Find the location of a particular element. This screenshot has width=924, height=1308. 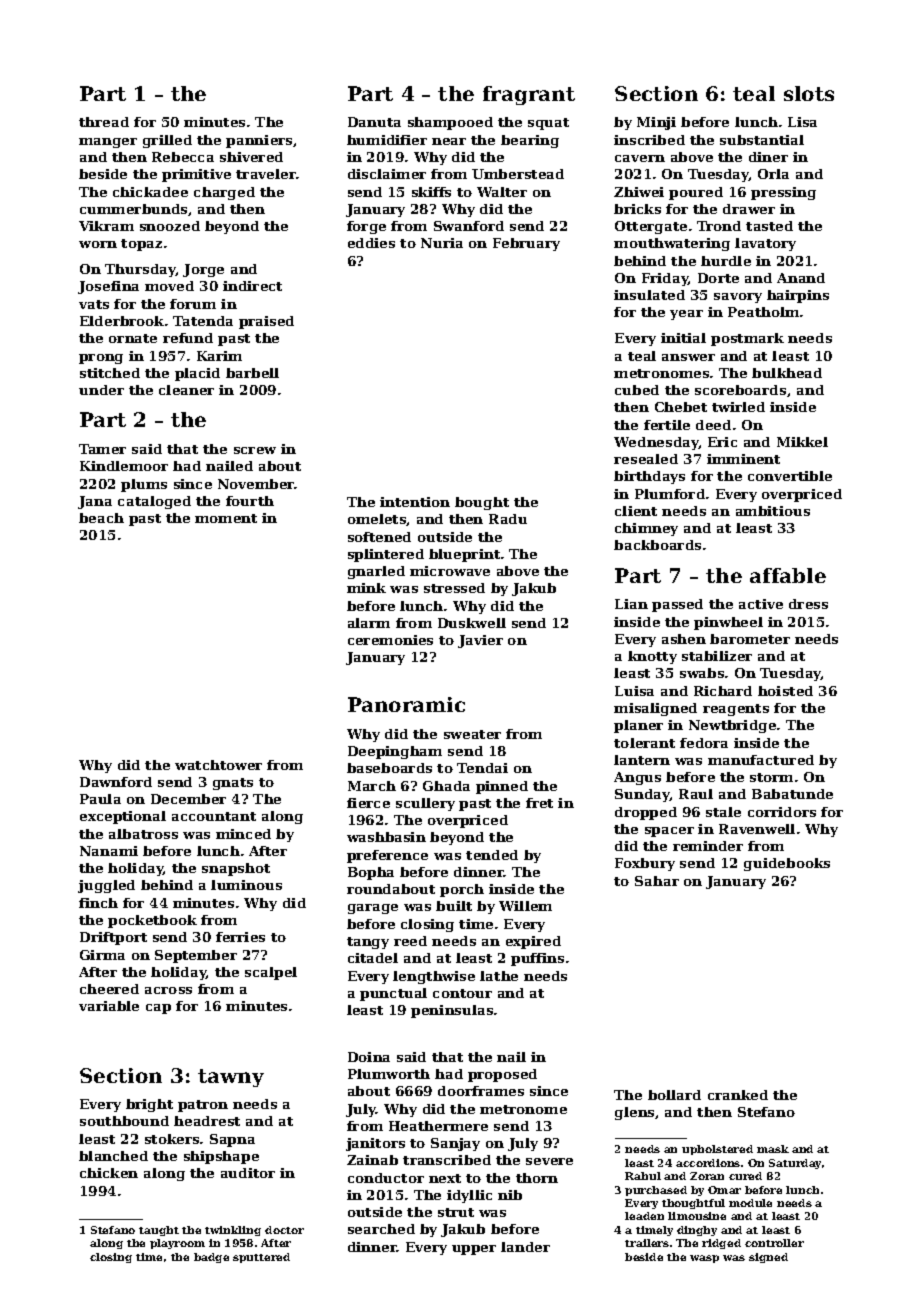

slots is located at coordinates (809, 93).
